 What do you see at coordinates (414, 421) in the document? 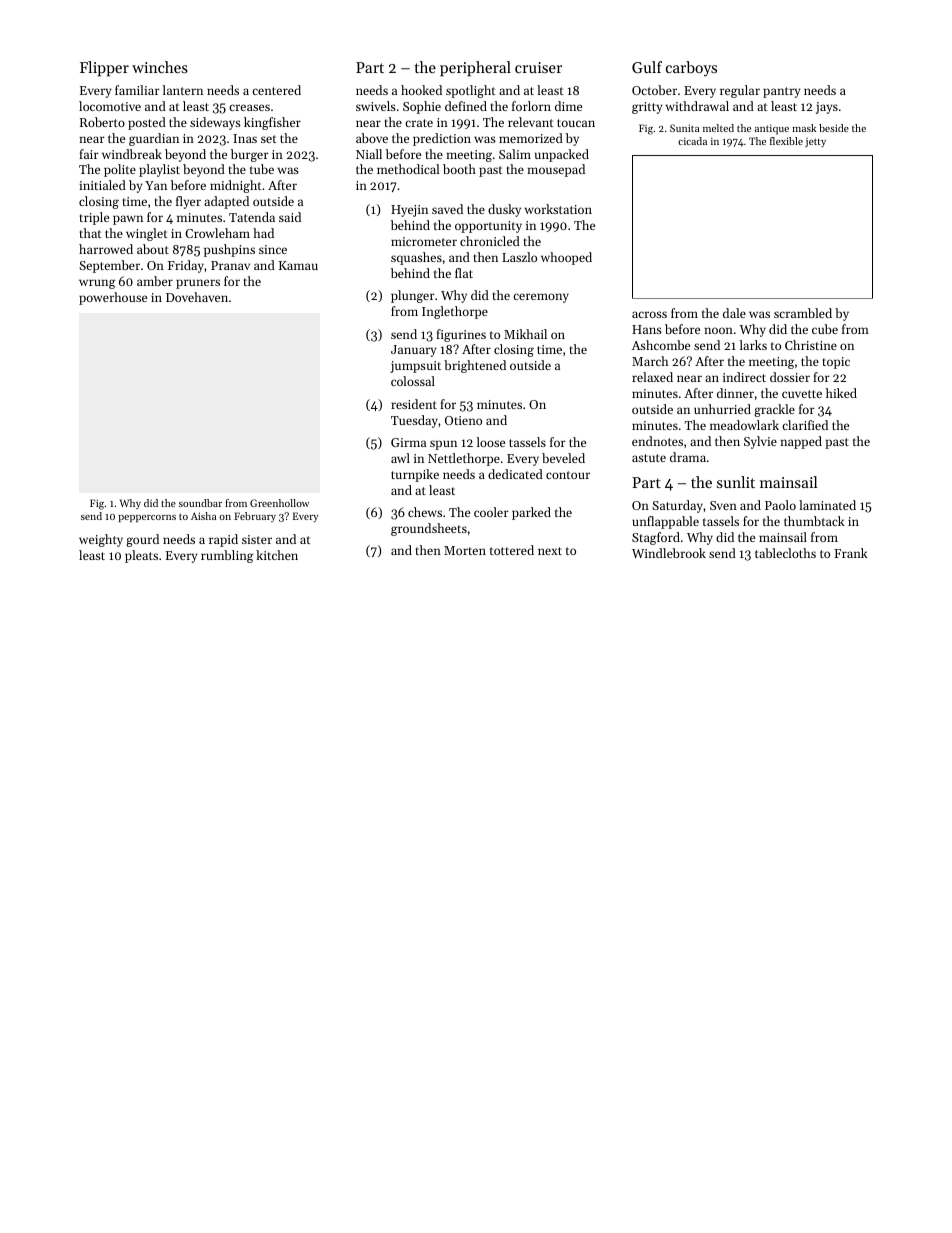
I see `Tuesday` at bounding box center [414, 421].
